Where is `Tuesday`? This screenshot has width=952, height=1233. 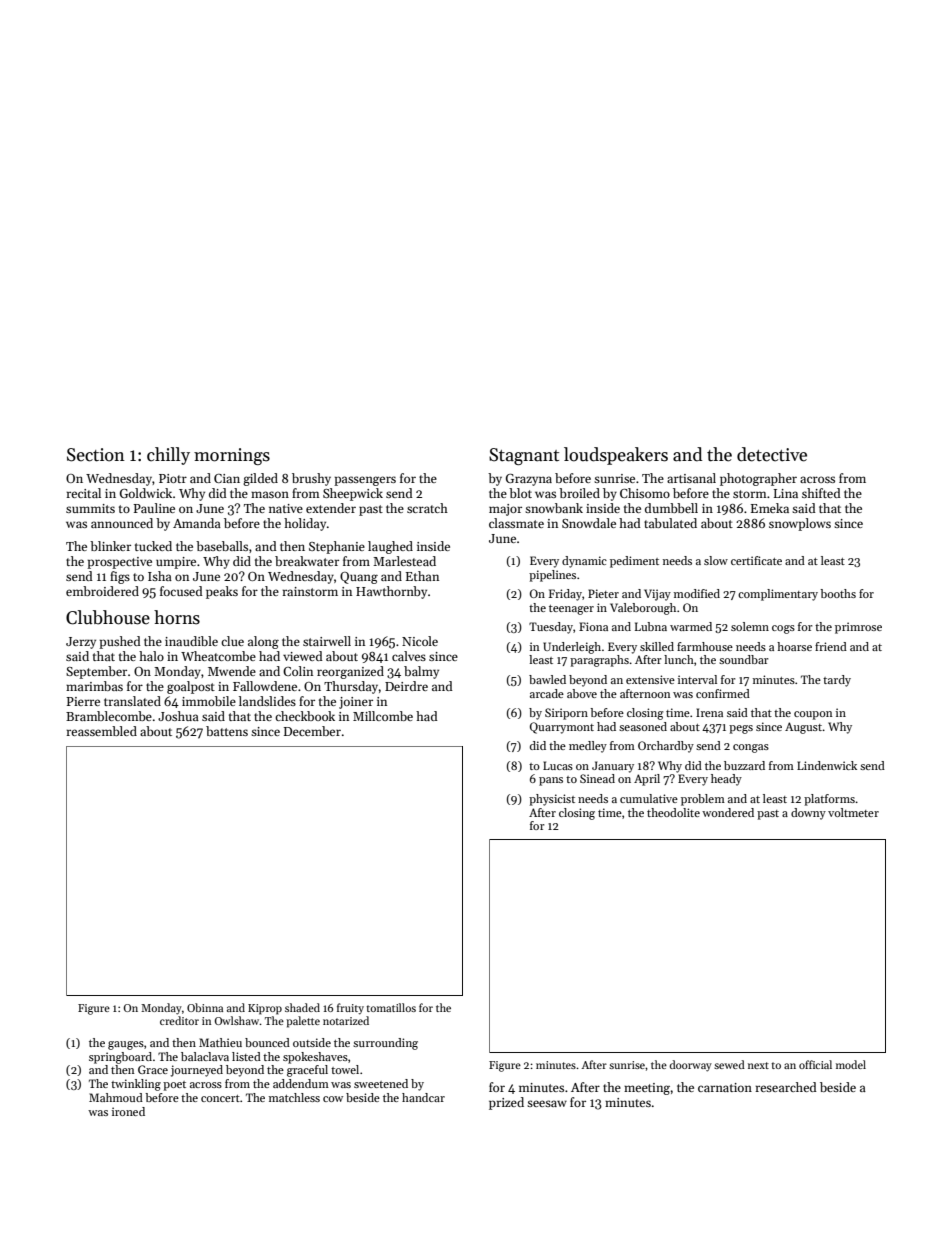 Tuesday is located at coordinates (551, 628).
